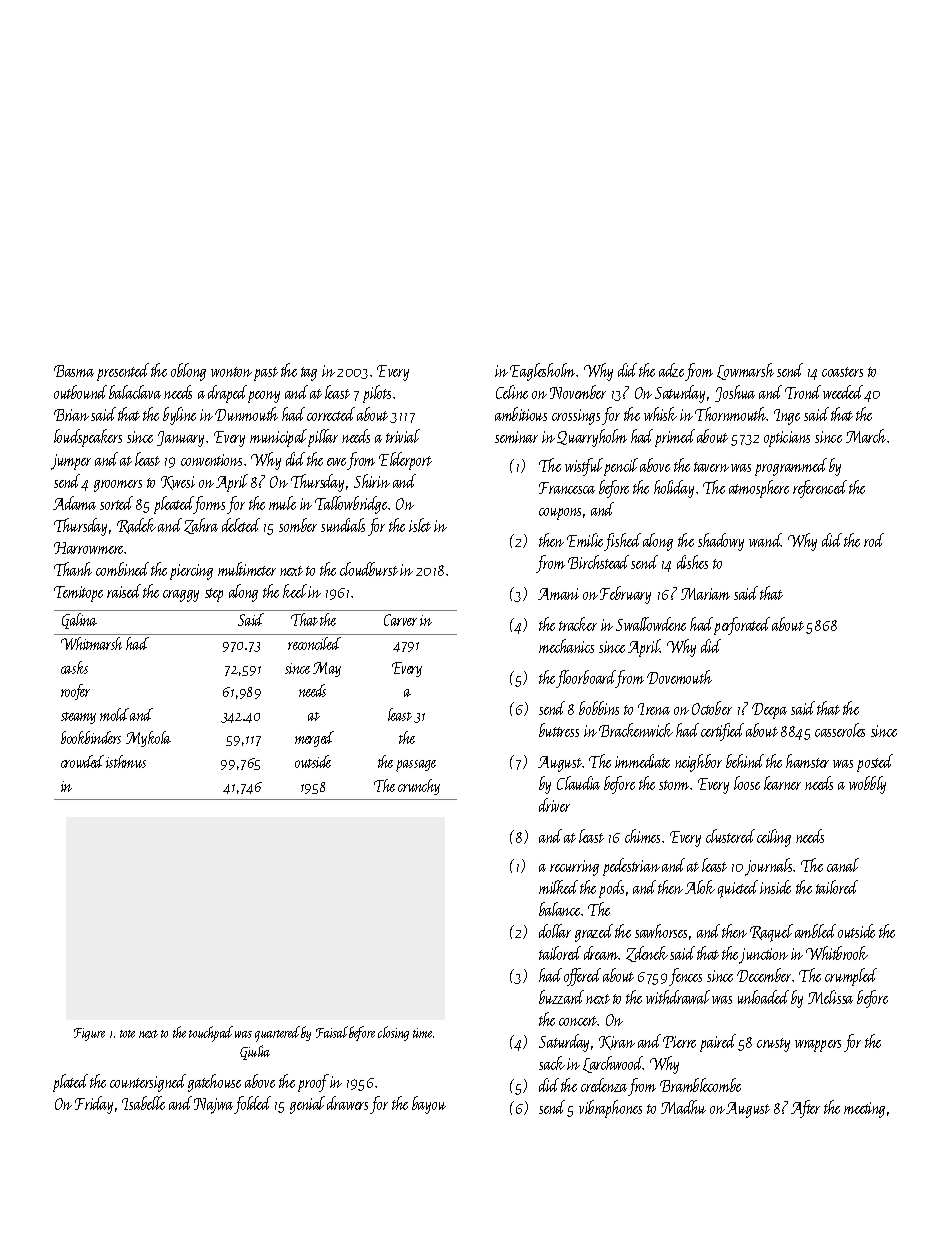 This screenshot has height=1233, width=952. Describe the element at coordinates (555, 931) in the screenshot. I see `dollar` at that location.
